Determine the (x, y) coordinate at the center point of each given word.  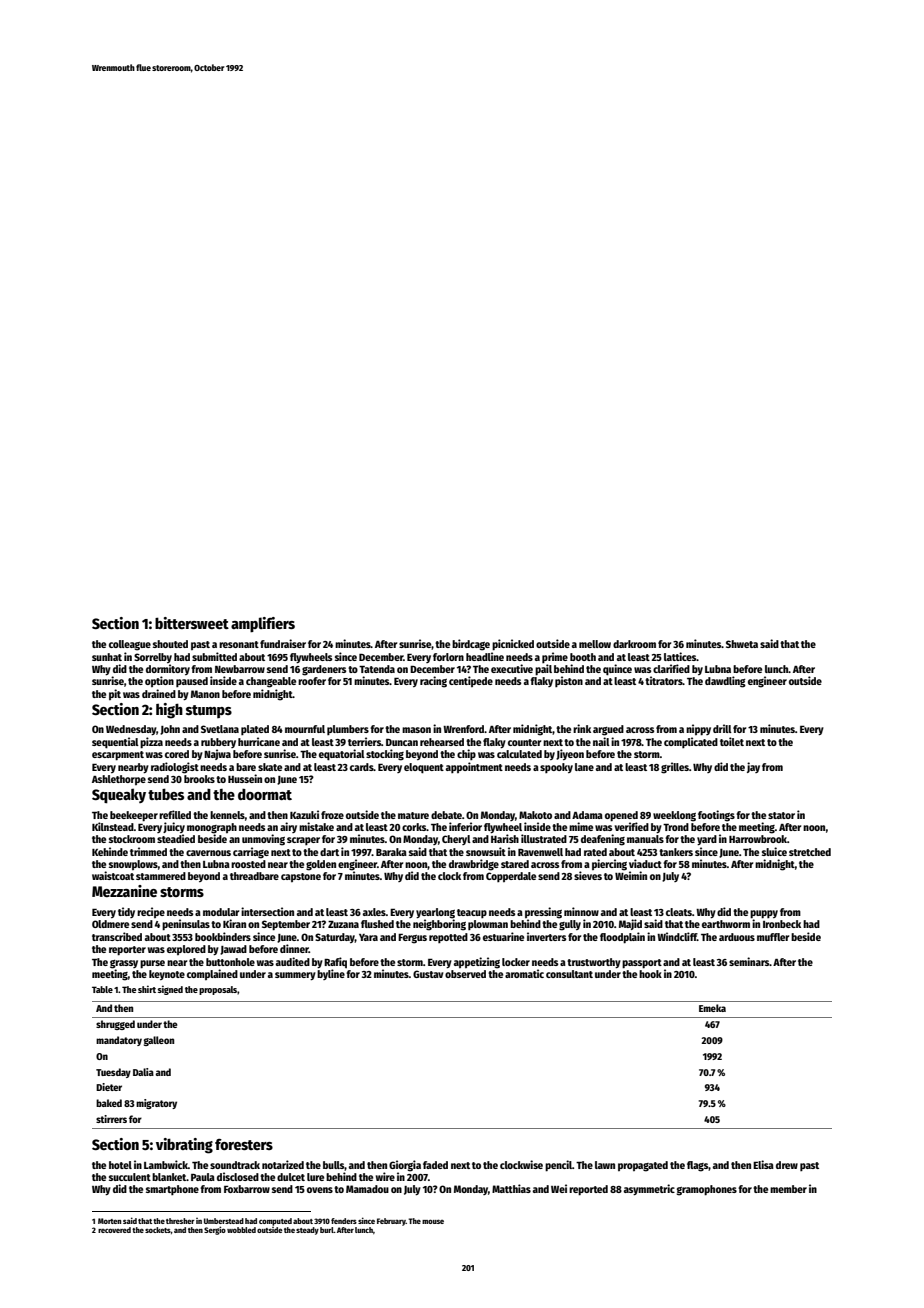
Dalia (143, 1072)
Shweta (742, 644)
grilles (675, 768)
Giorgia (405, 1166)
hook (650, 974)
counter (524, 742)
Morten (109, 1221)
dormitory (168, 669)
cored (177, 754)
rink (582, 728)
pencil (558, 1166)
